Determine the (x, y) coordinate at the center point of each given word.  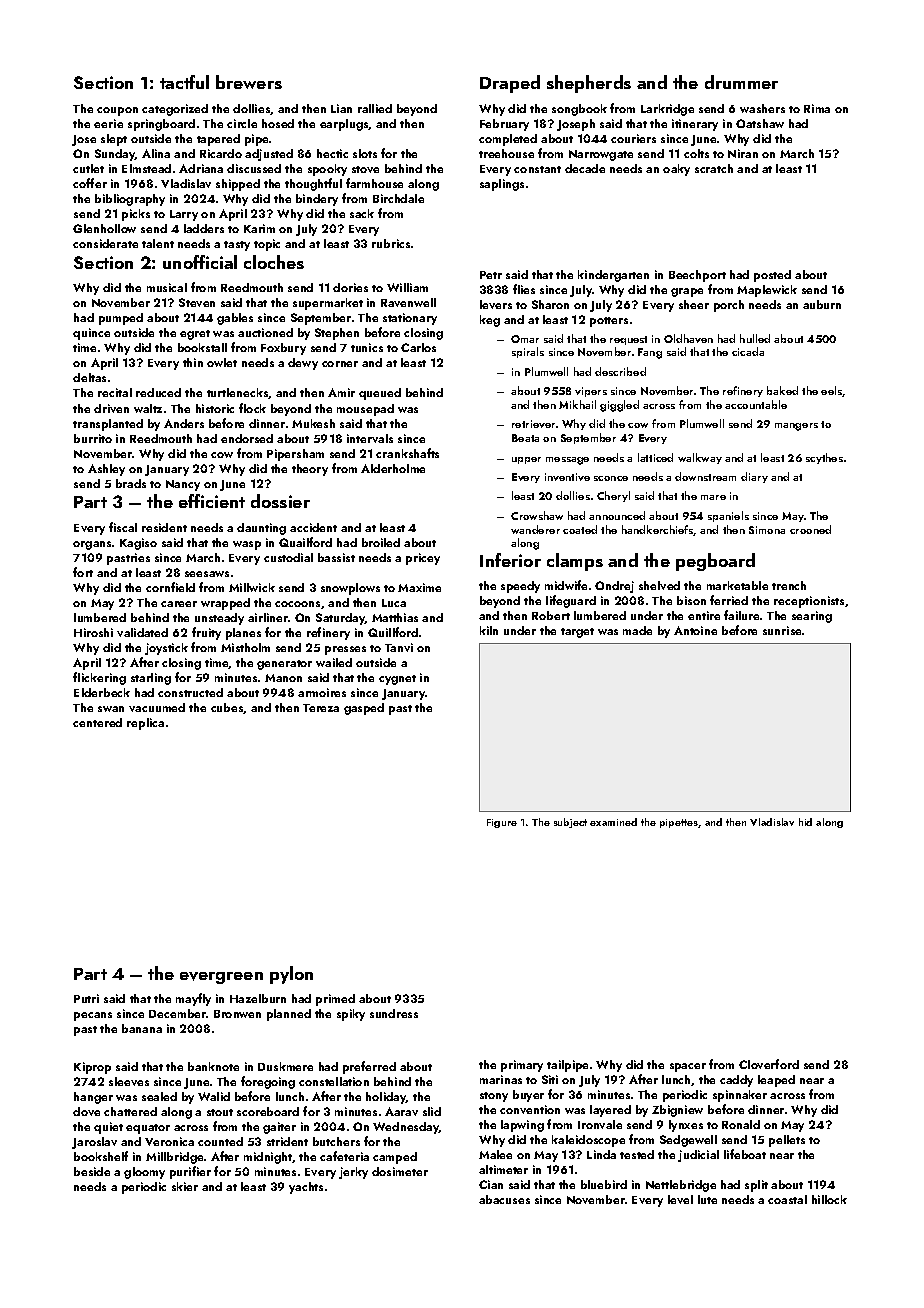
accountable (756, 404)
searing (812, 617)
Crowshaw (537, 515)
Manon (283, 678)
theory (310, 470)
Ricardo (221, 153)
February (504, 125)
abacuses (504, 1199)
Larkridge (667, 110)
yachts (306, 1188)
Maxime (419, 587)
